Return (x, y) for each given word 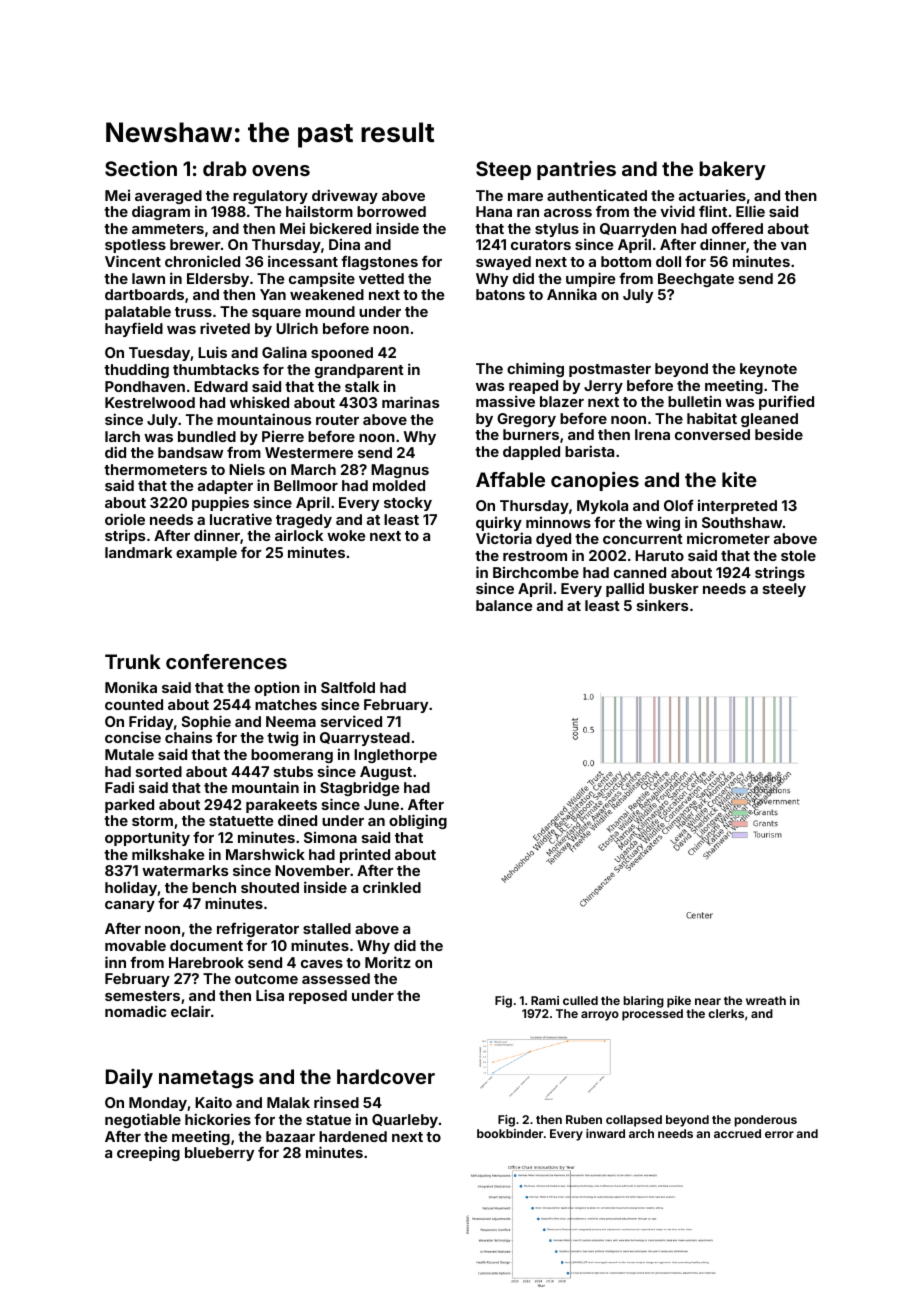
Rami (545, 1000)
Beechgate (696, 280)
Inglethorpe (395, 756)
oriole (125, 519)
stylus (557, 230)
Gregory (526, 420)
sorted (159, 771)
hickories (218, 1119)
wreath (766, 1000)
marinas (410, 402)
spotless (135, 246)
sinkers (662, 605)
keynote (768, 370)
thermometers (155, 469)
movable (135, 945)
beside (779, 434)
